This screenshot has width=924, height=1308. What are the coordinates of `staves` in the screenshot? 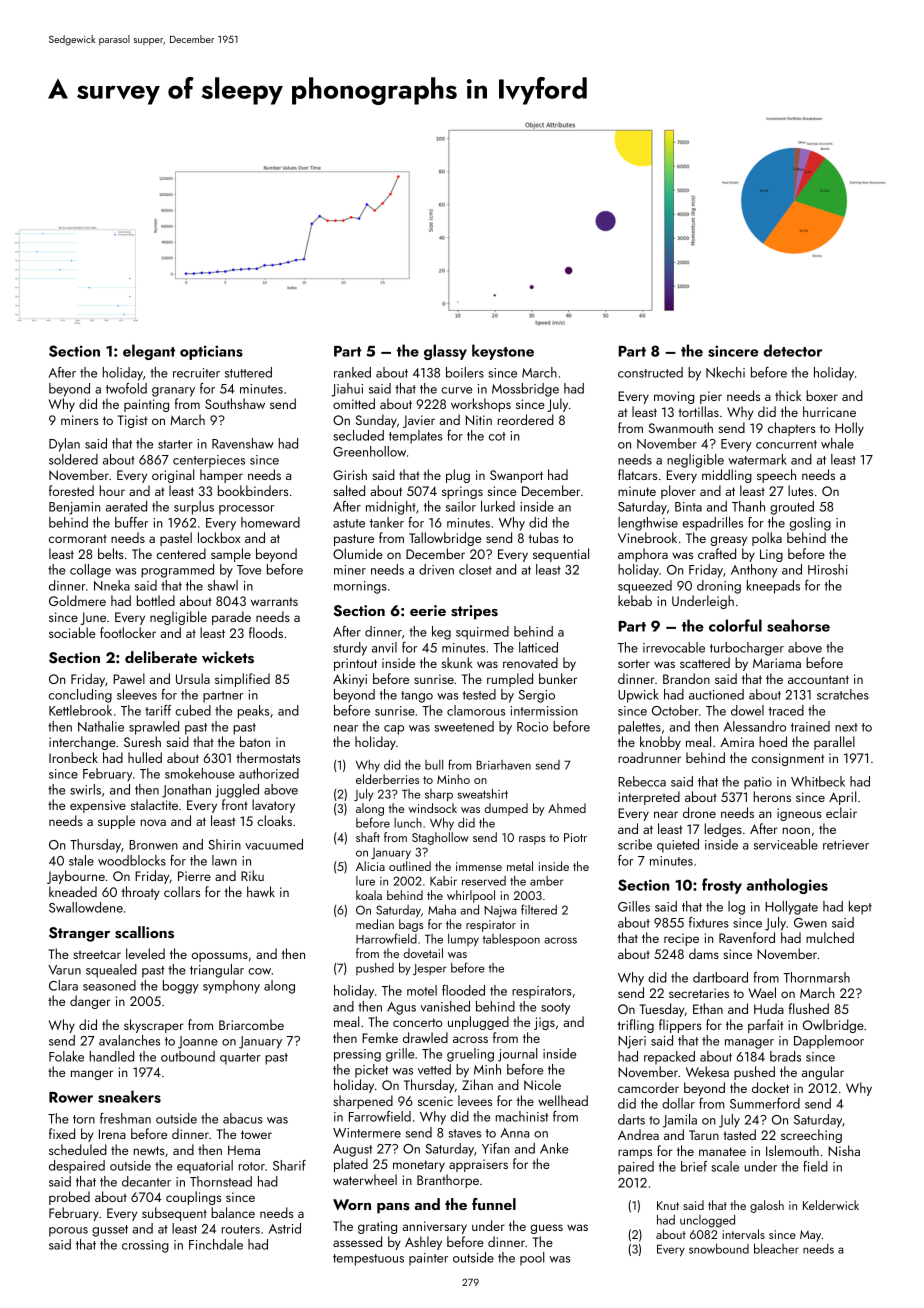 It's located at (464, 1133).
